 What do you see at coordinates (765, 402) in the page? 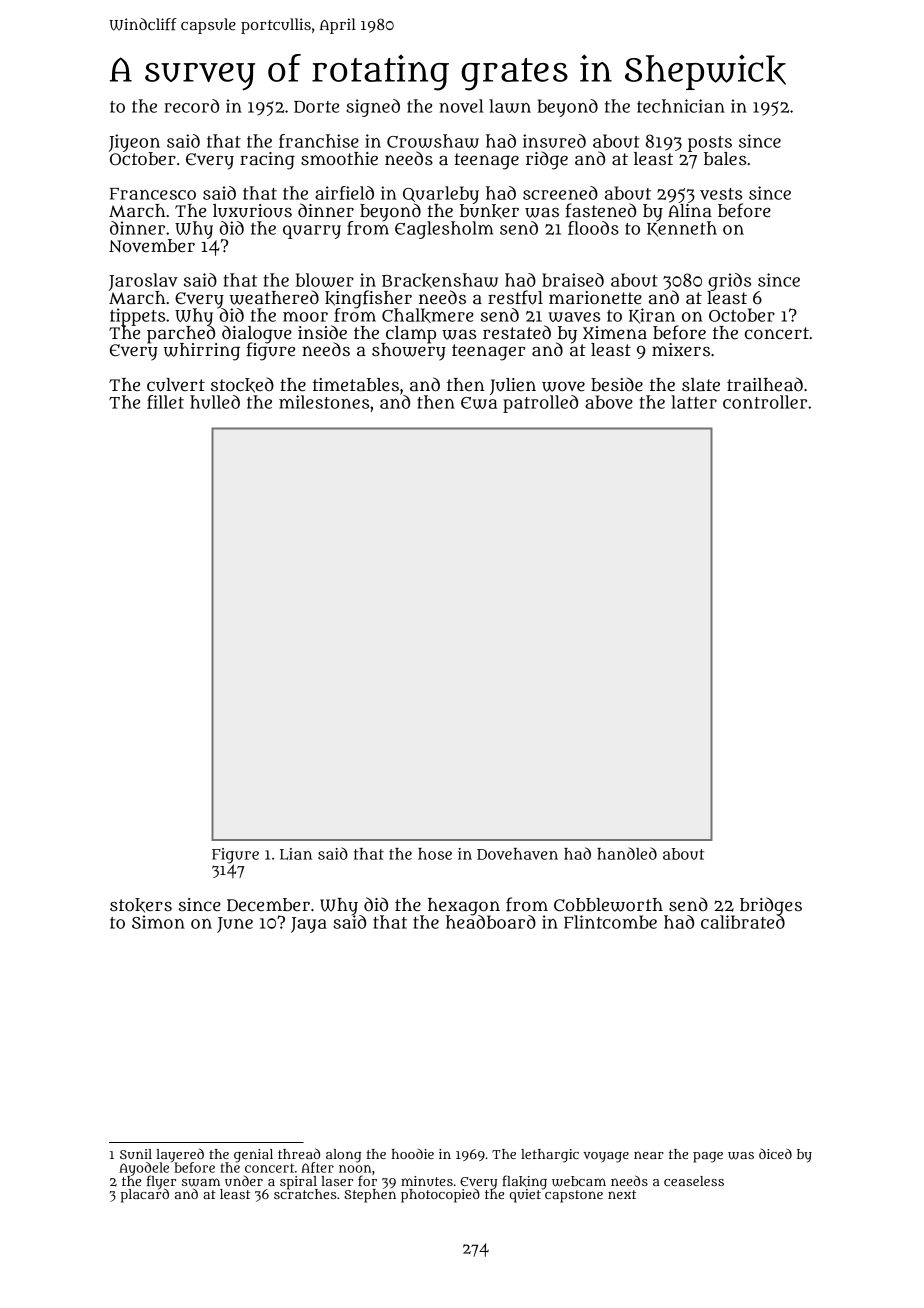
I see `controller` at bounding box center [765, 402].
